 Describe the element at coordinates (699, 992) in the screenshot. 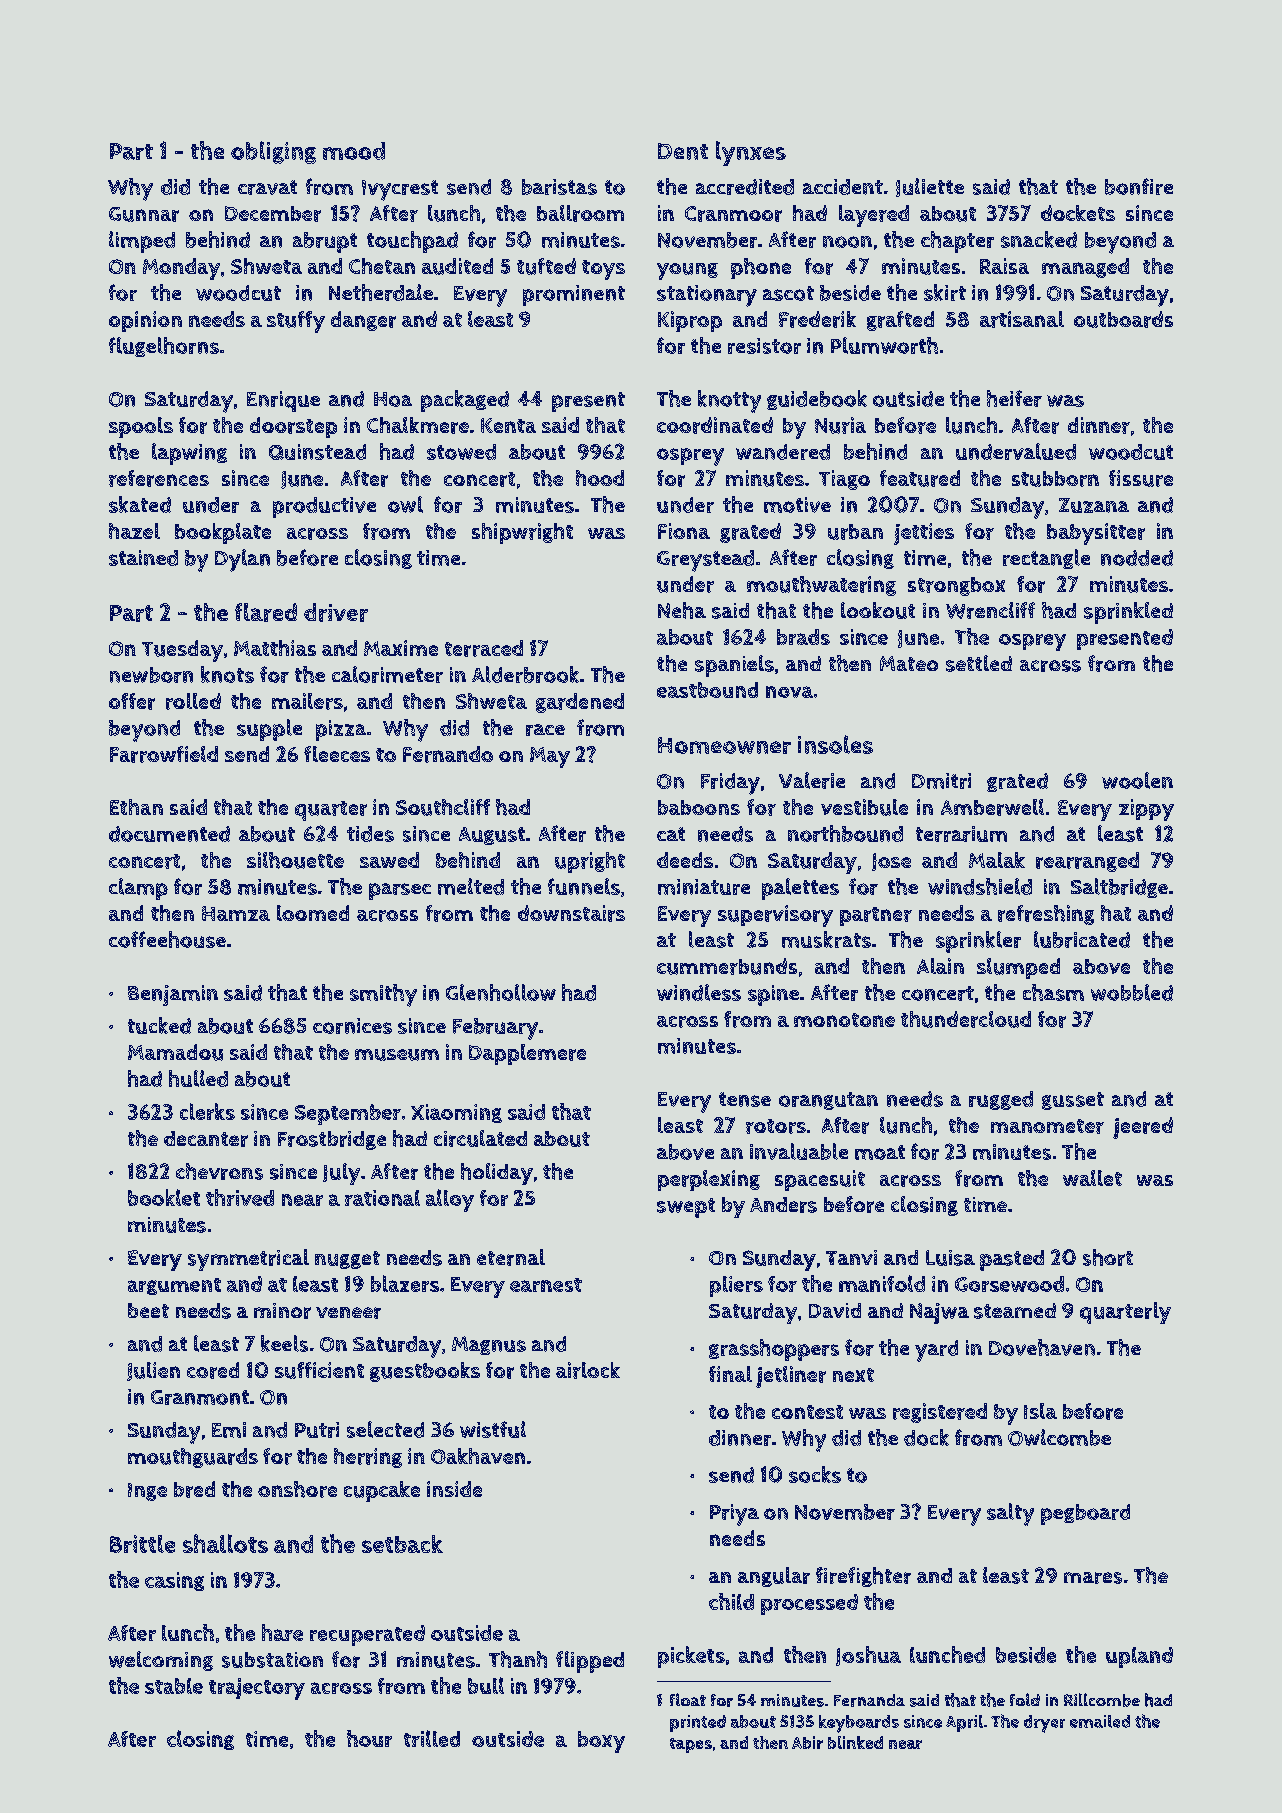

I see `windless` at that location.
